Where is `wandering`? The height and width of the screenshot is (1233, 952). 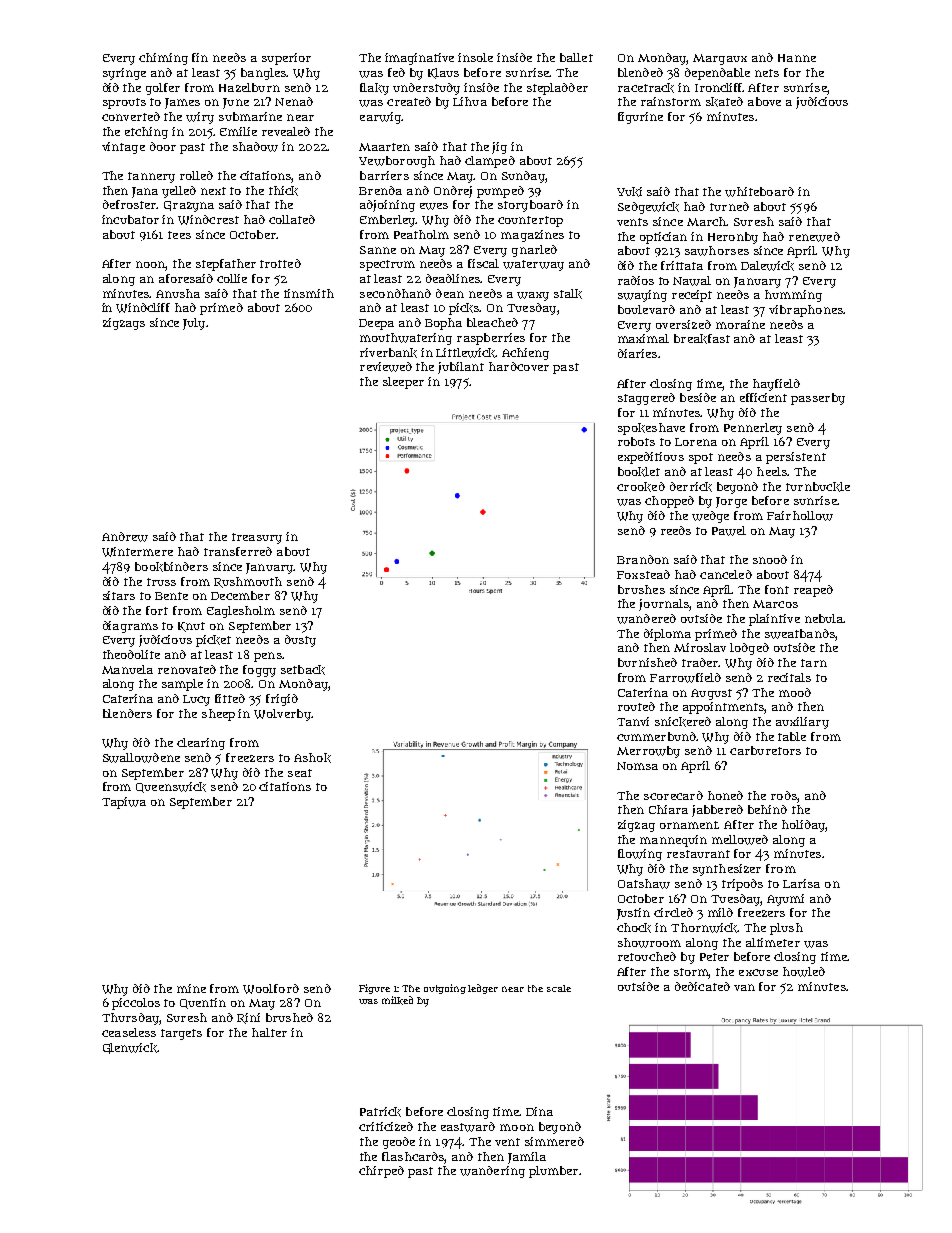
wandering is located at coordinates (492, 1172).
